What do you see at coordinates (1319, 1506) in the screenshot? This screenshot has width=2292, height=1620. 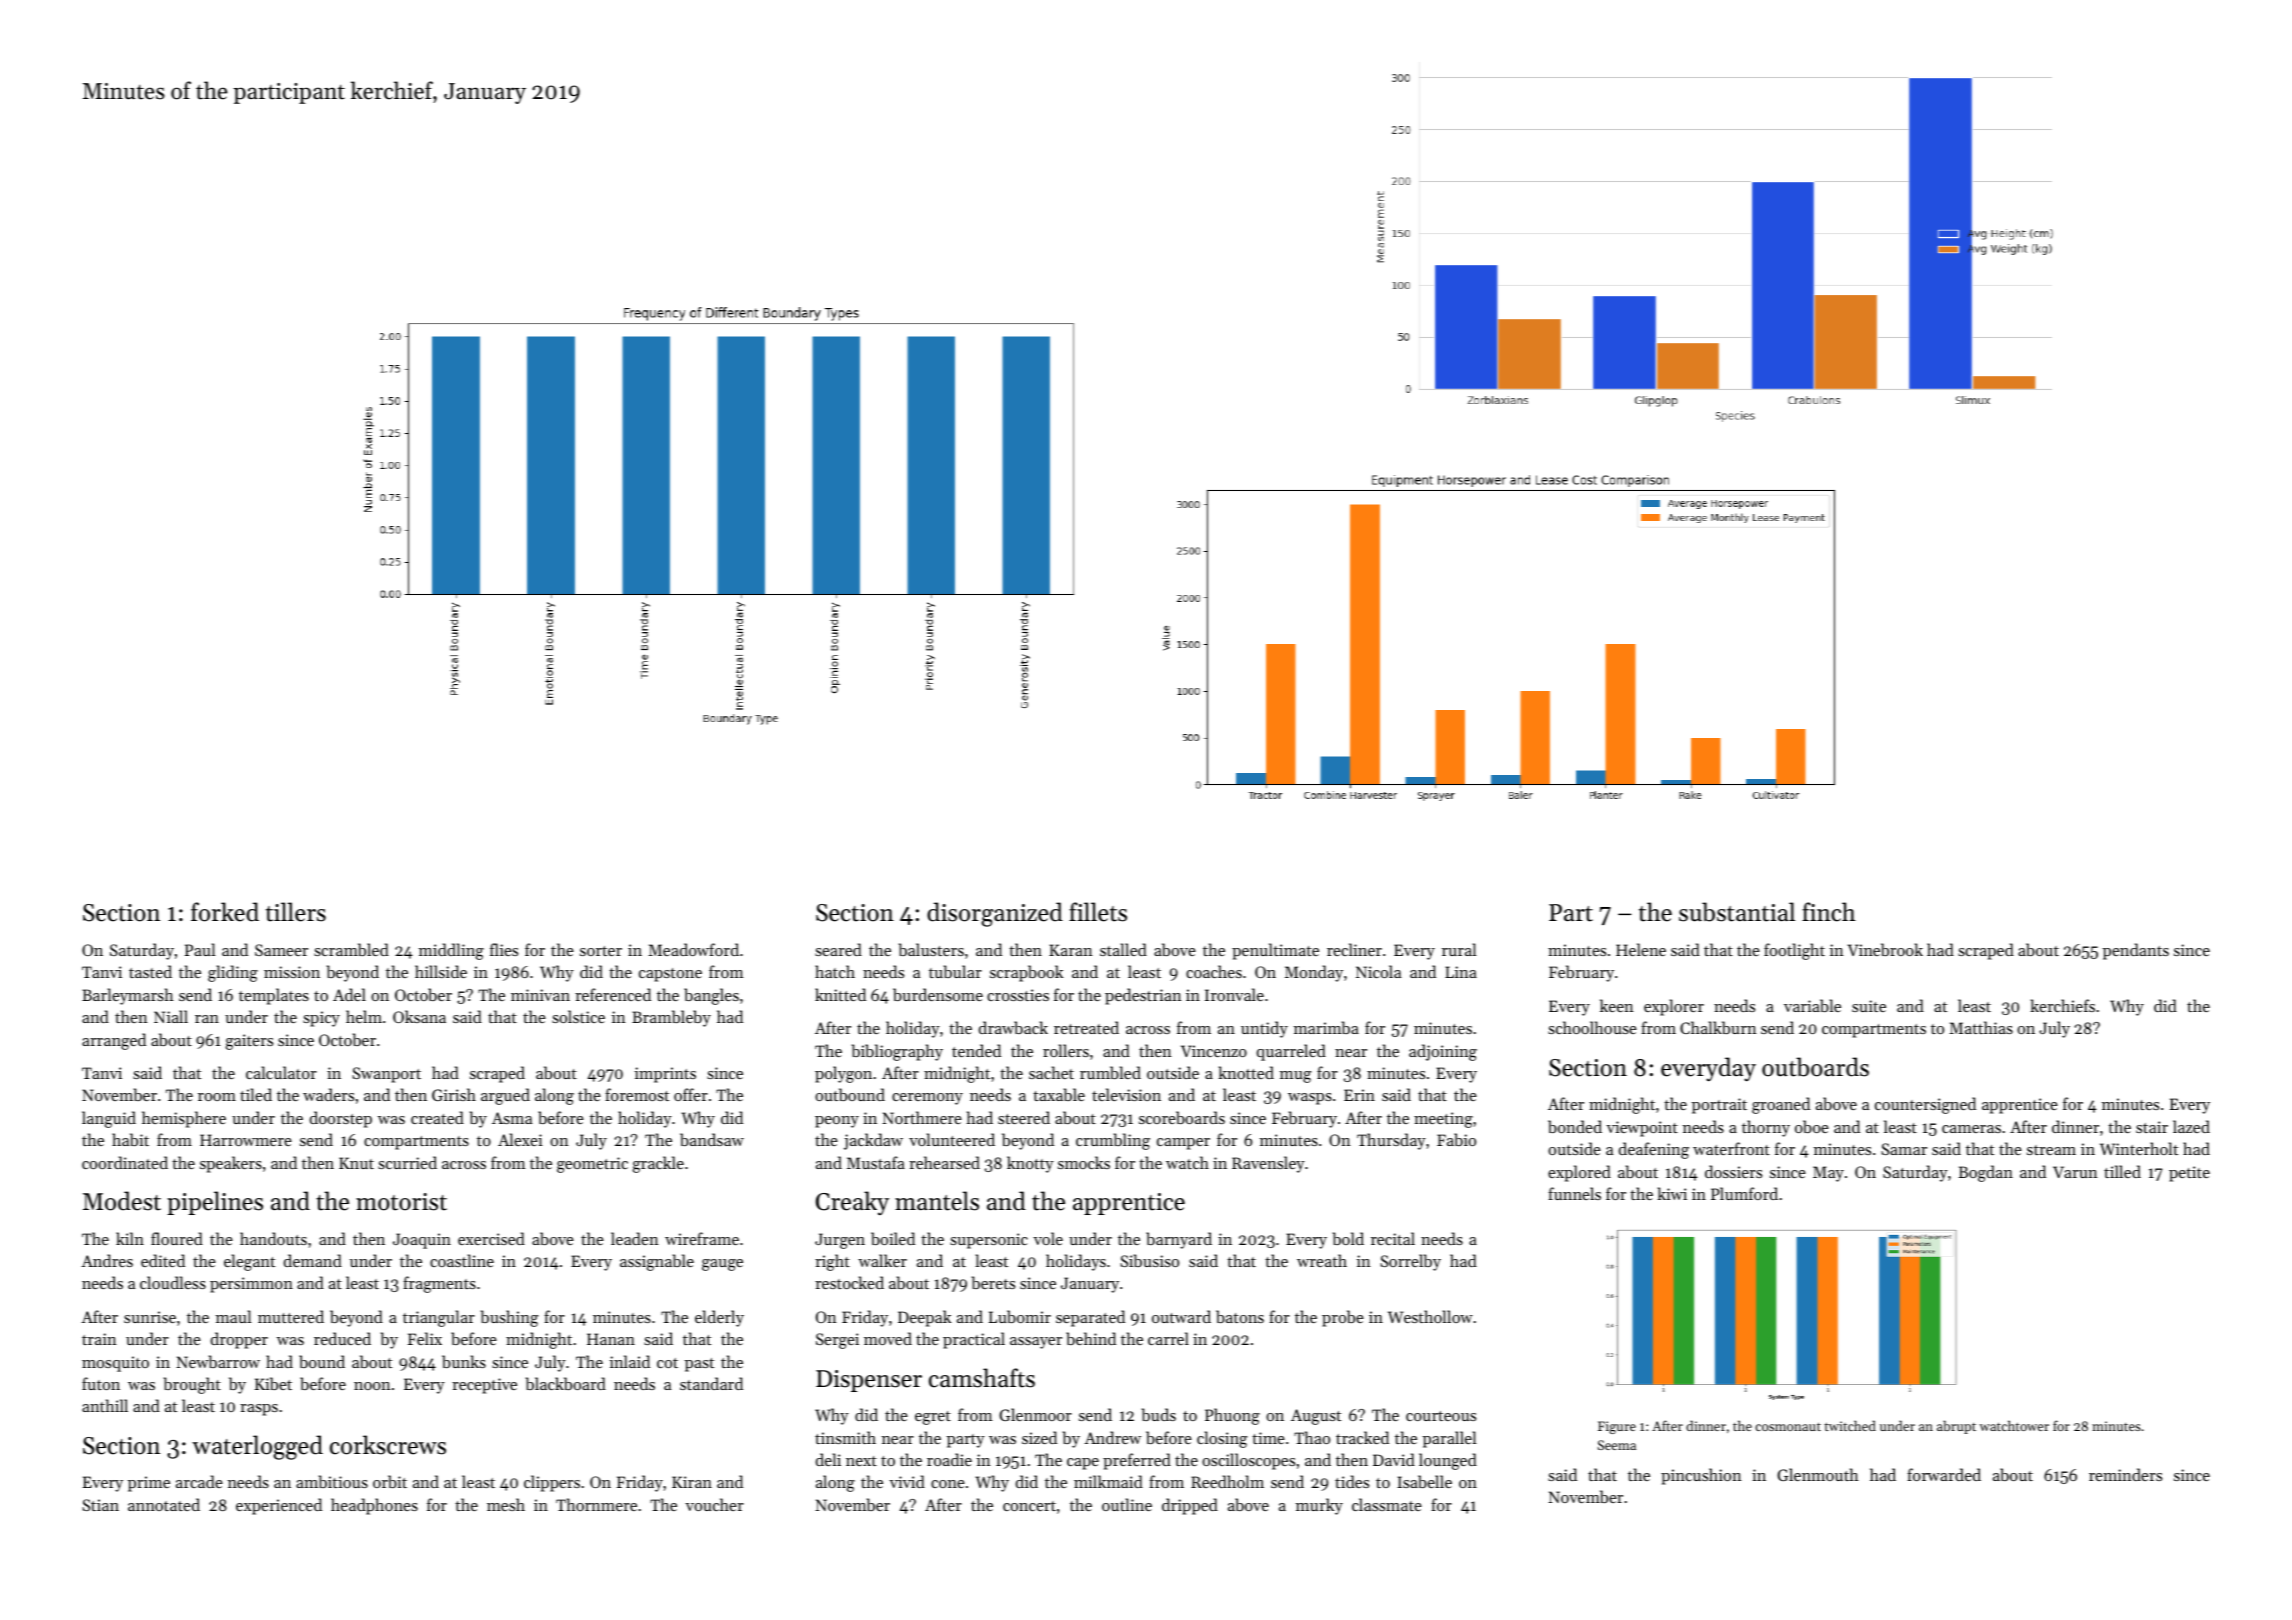 I see `murky` at bounding box center [1319, 1506].
